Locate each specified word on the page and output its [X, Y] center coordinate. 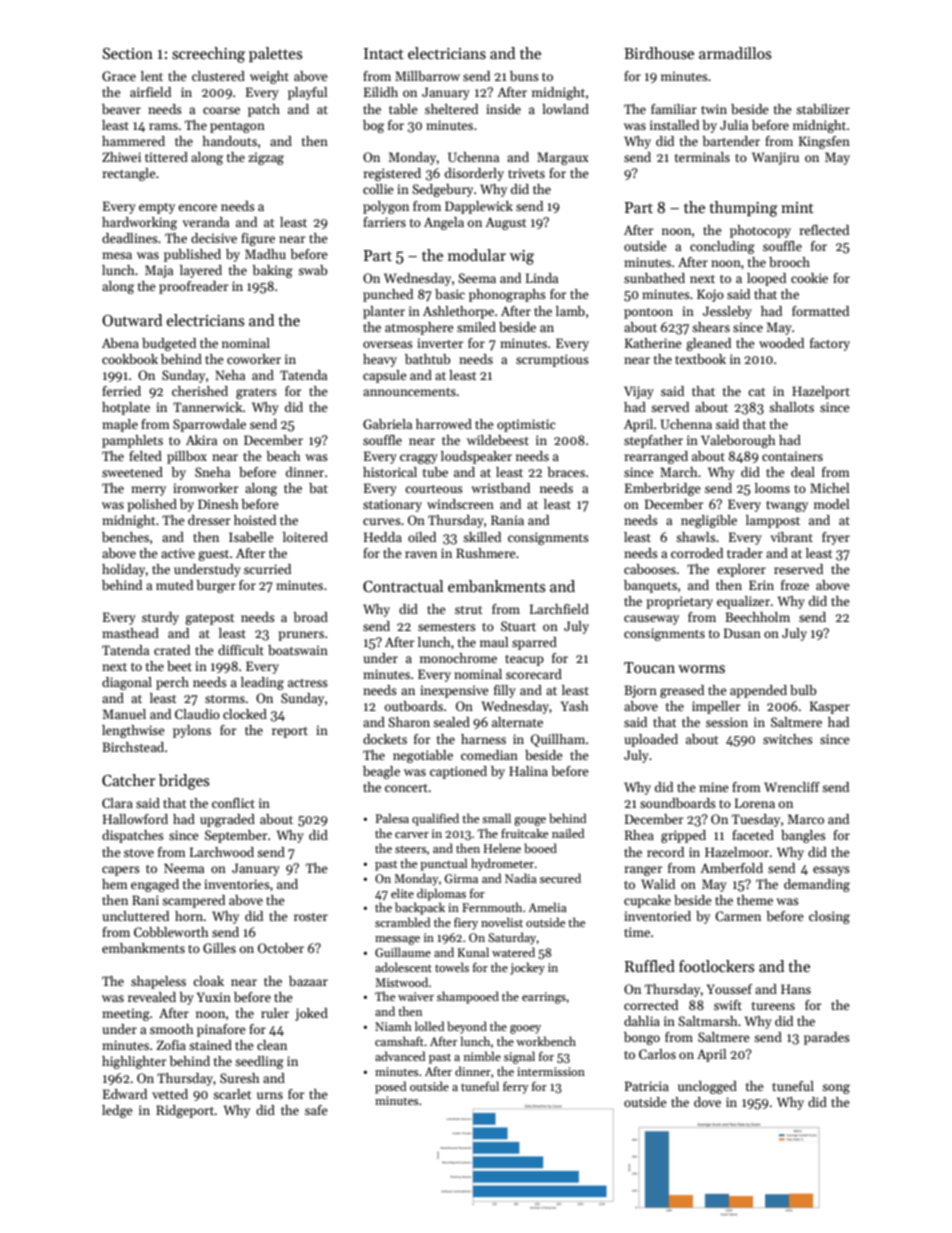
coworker [254, 359]
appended [758, 691]
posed [390, 1087]
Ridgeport [185, 1111]
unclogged [707, 1087]
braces [566, 472]
